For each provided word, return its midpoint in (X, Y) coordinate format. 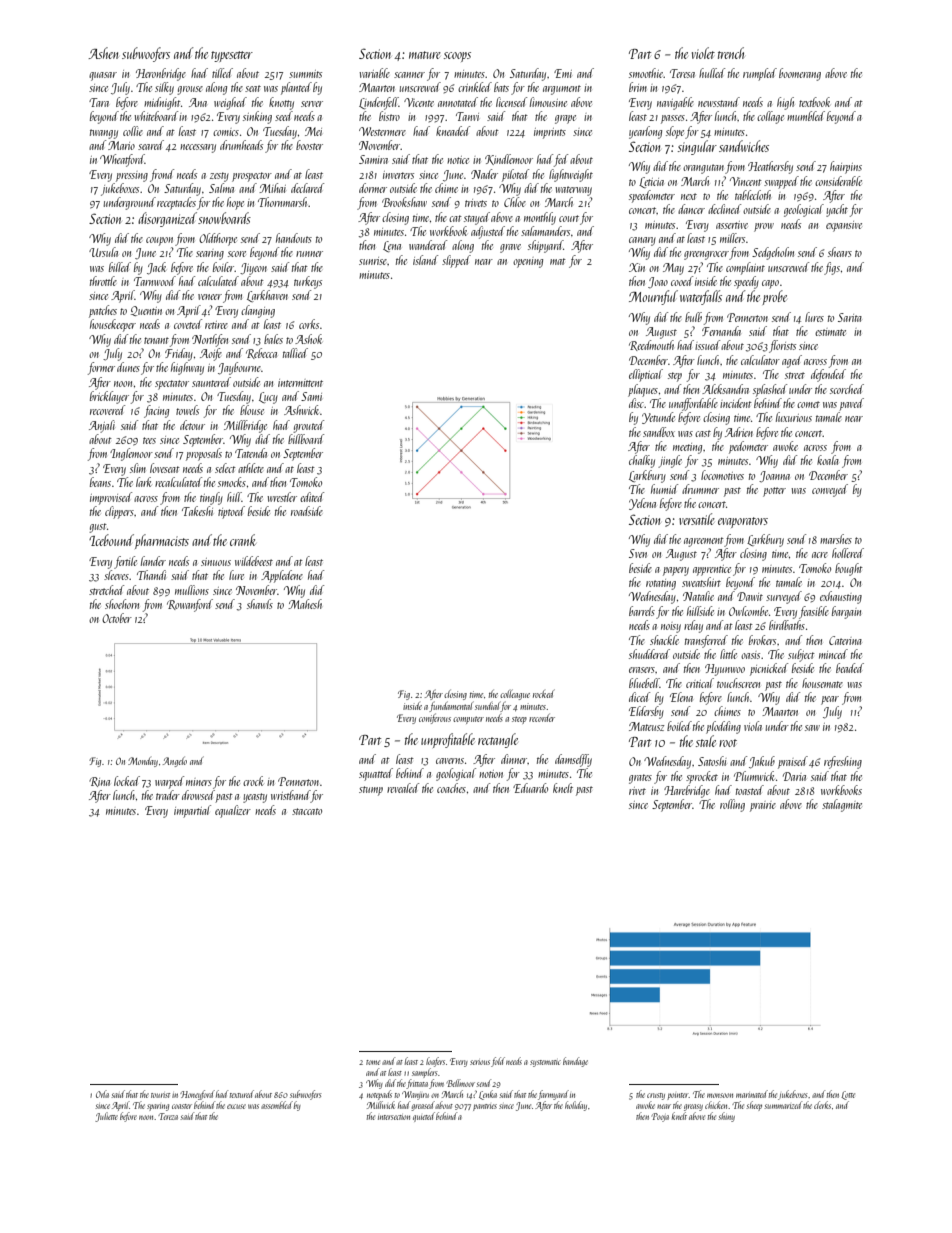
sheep (754, 1106)
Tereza (168, 1116)
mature (425, 55)
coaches (451, 788)
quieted (424, 1117)
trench (731, 53)
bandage (575, 1062)
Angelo (175, 762)
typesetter (232, 56)
